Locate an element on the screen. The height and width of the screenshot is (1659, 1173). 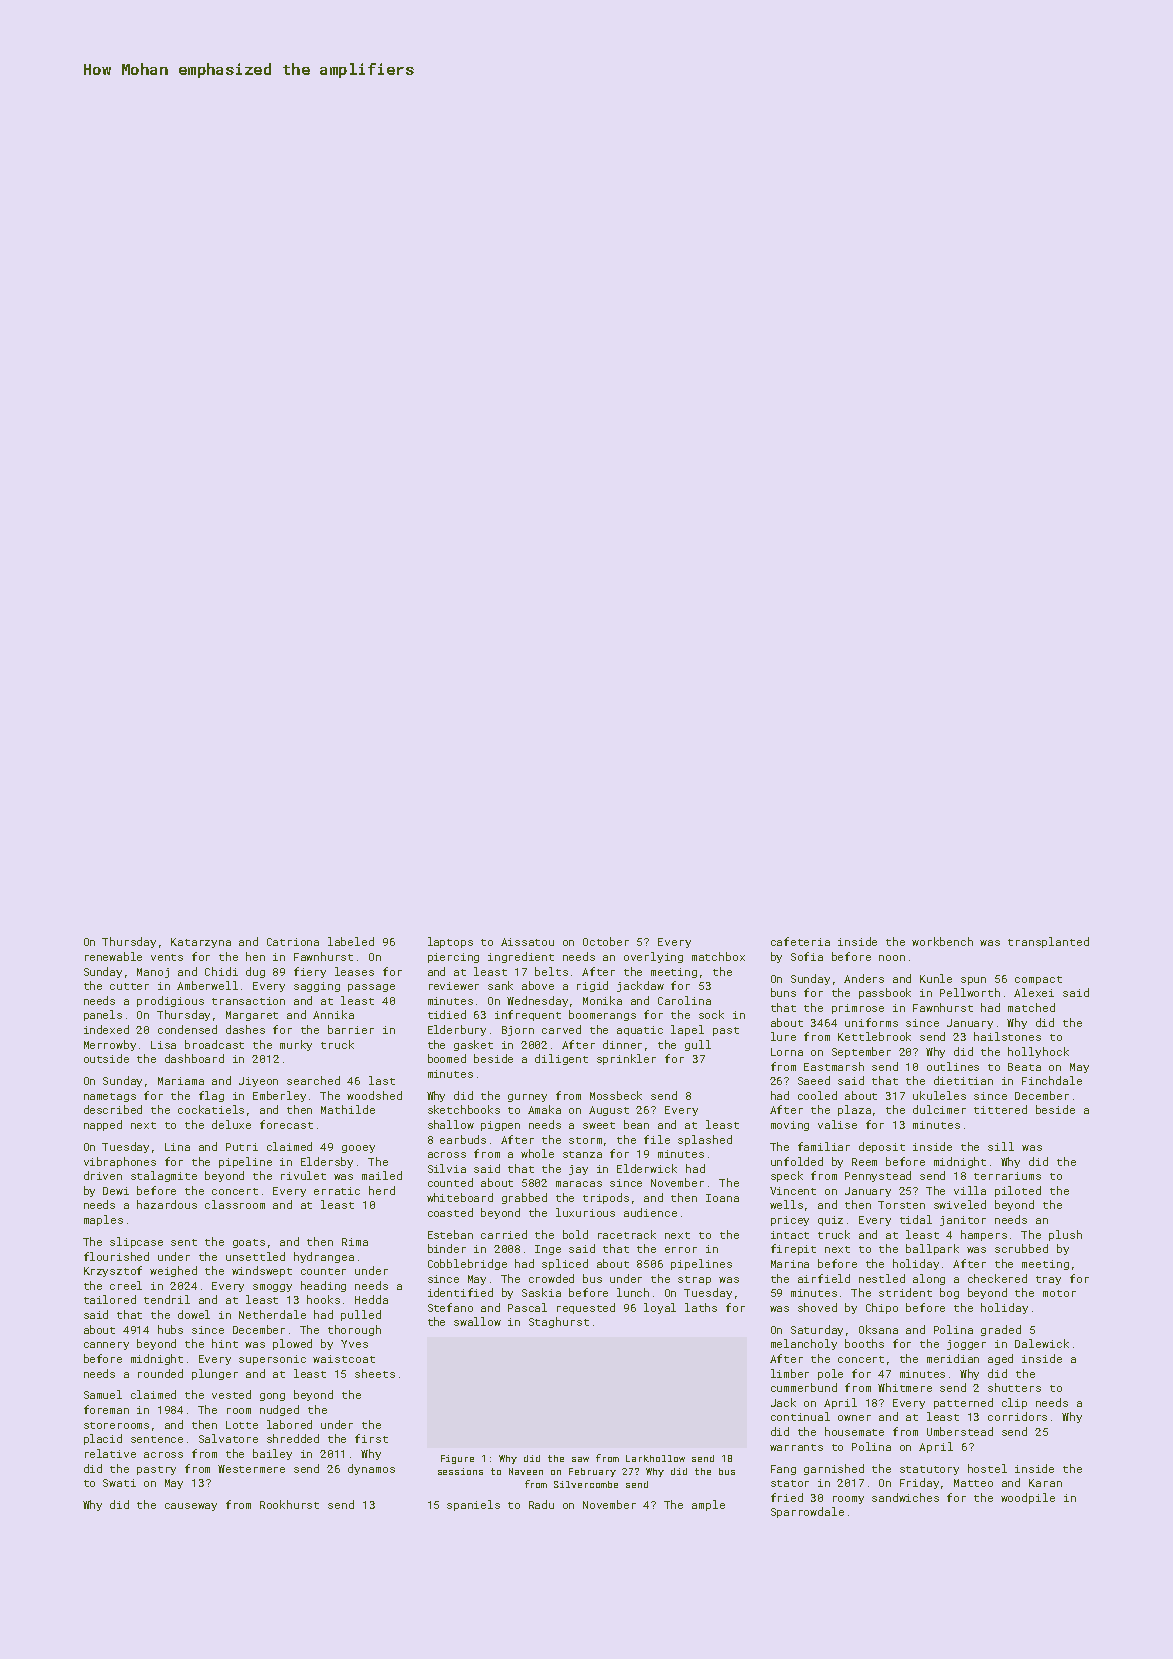
foreman is located at coordinates (106, 1409).
